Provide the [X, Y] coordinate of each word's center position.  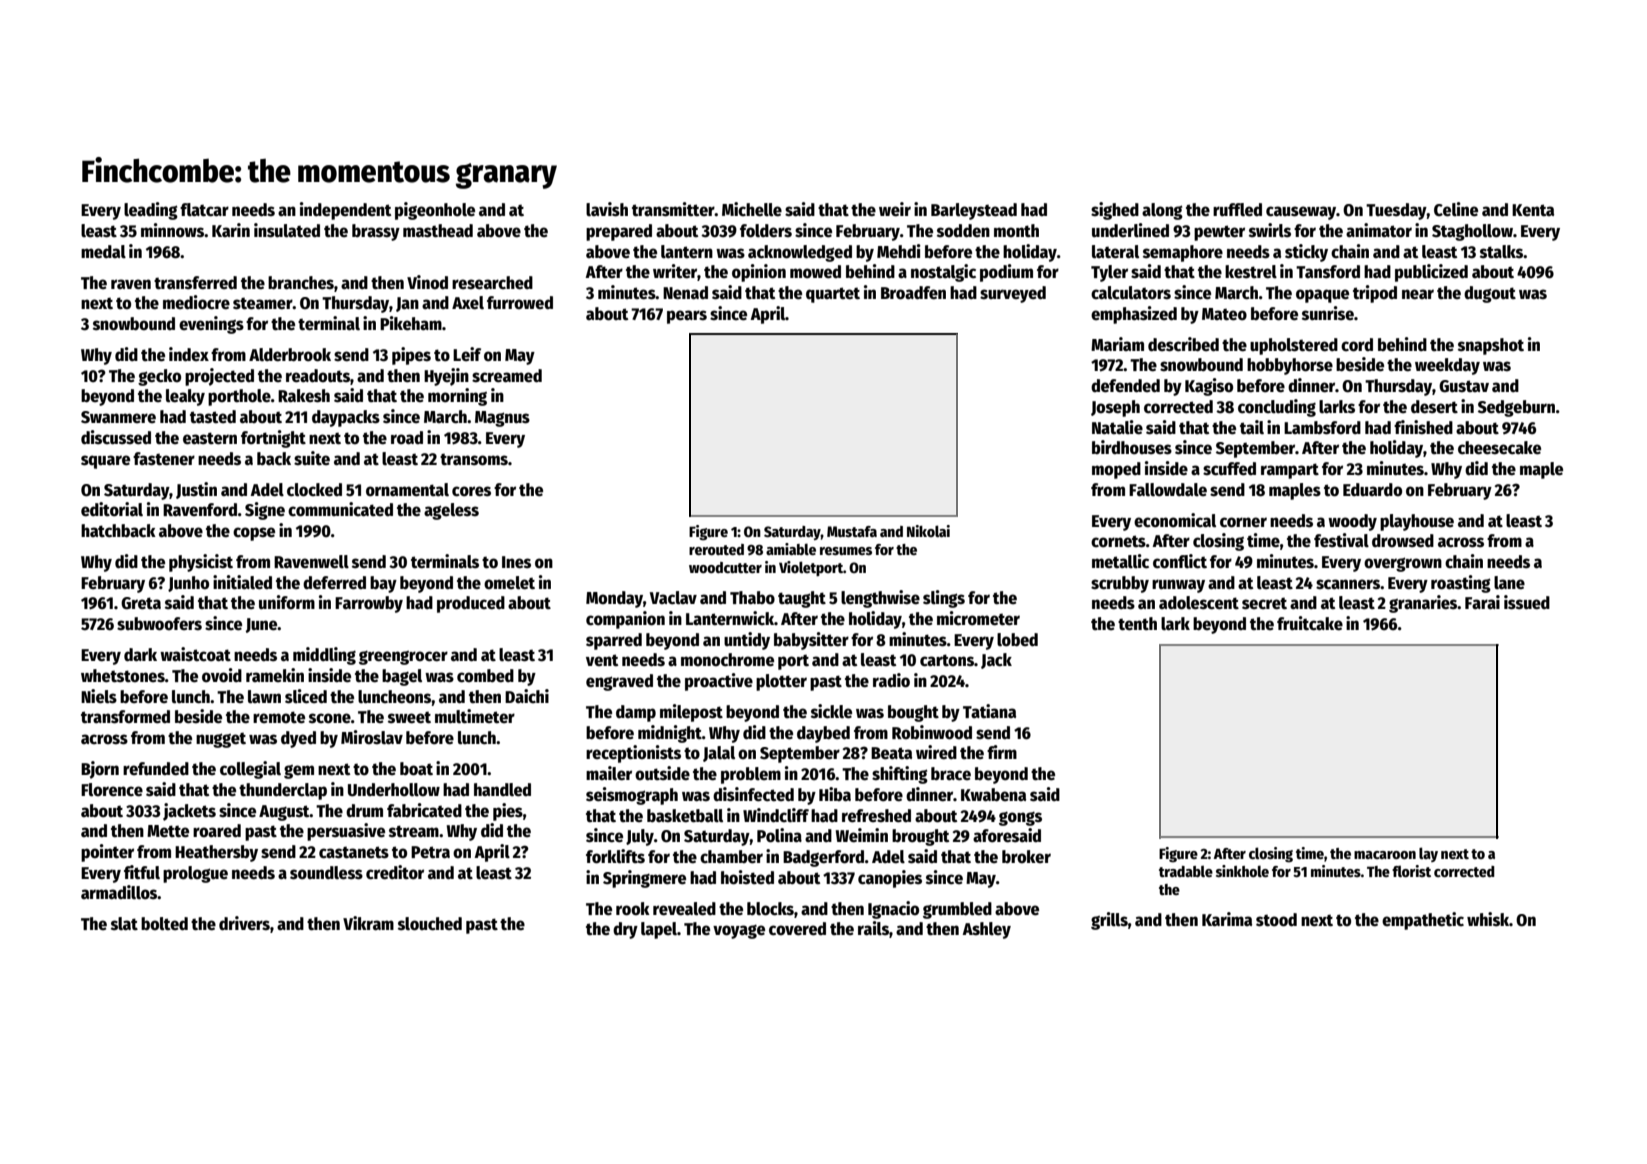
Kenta [1533, 210]
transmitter [673, 209]
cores [471, 491]
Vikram [368, 923]
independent [345, 211]
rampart [1290, 471]
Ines [516, 562]
